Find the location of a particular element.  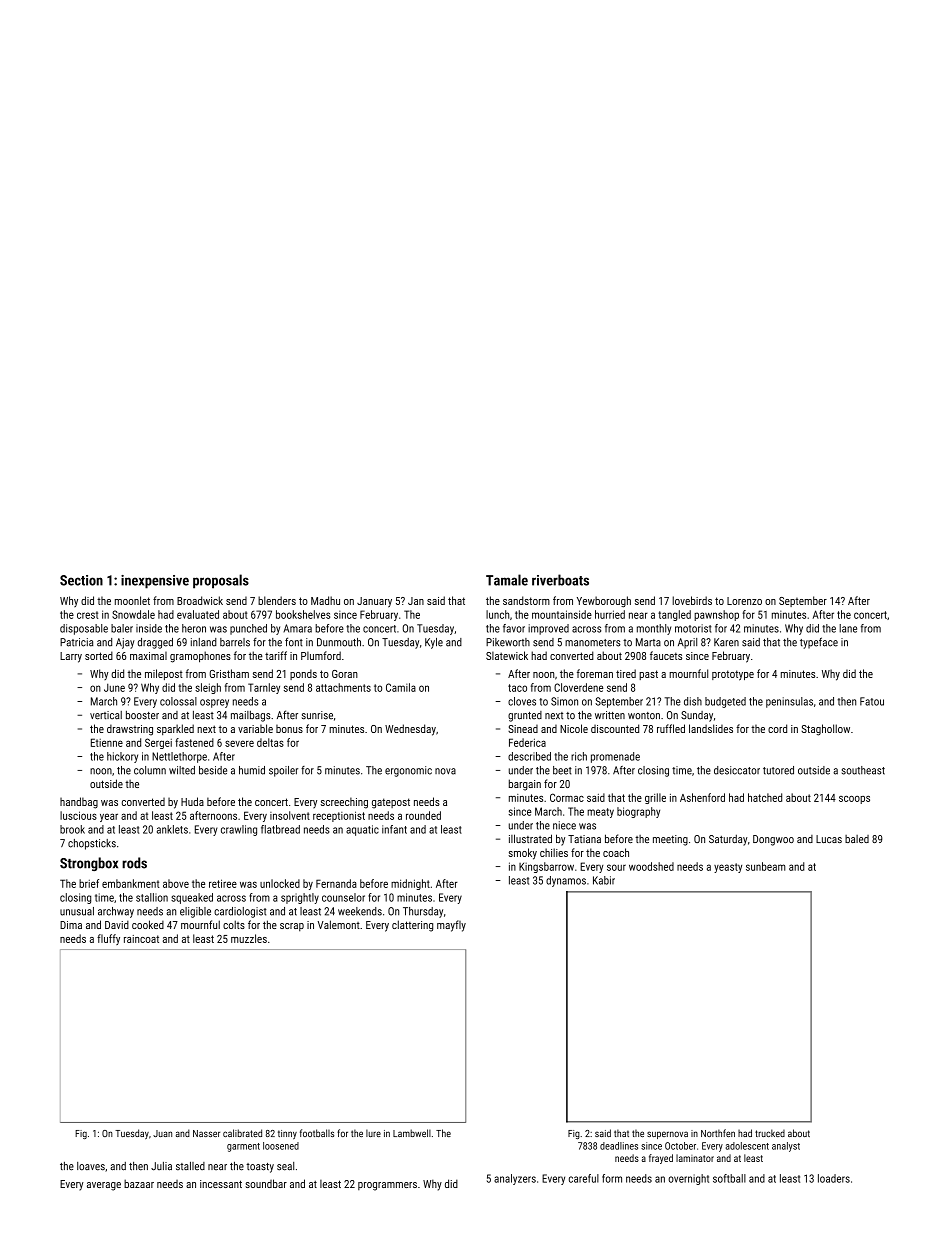

southeast is located at coordinates (863, 770).
